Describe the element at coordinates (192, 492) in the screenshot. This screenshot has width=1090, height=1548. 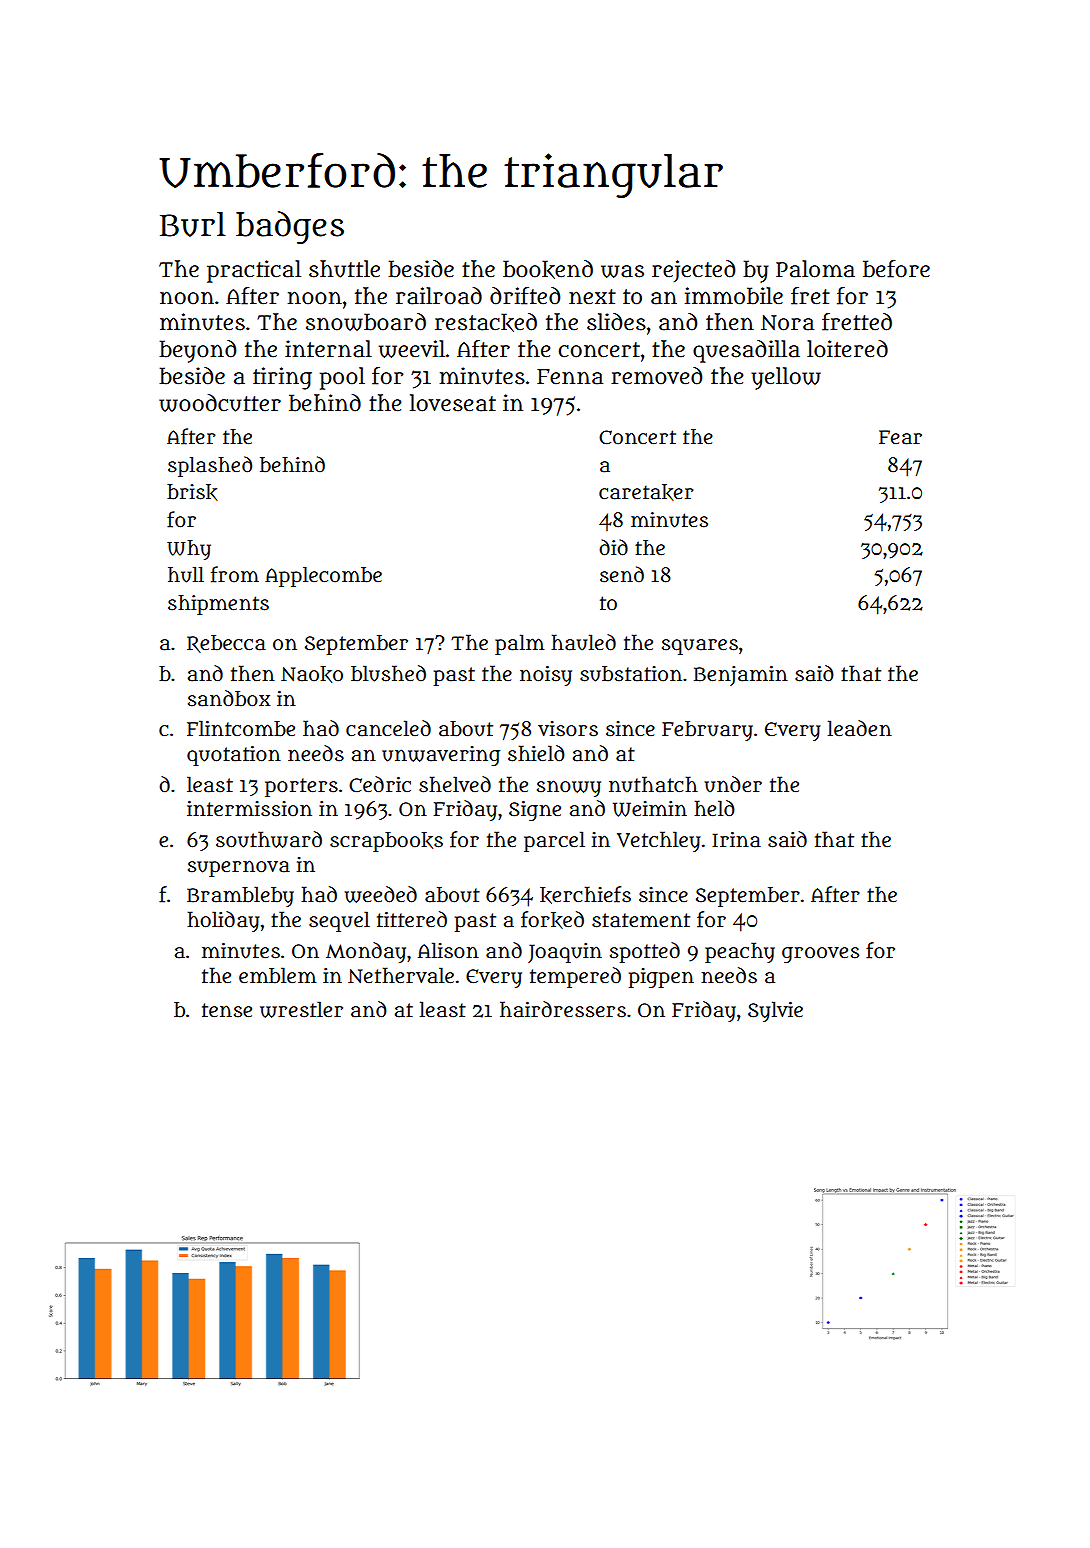
I see `brisk` at that location.
